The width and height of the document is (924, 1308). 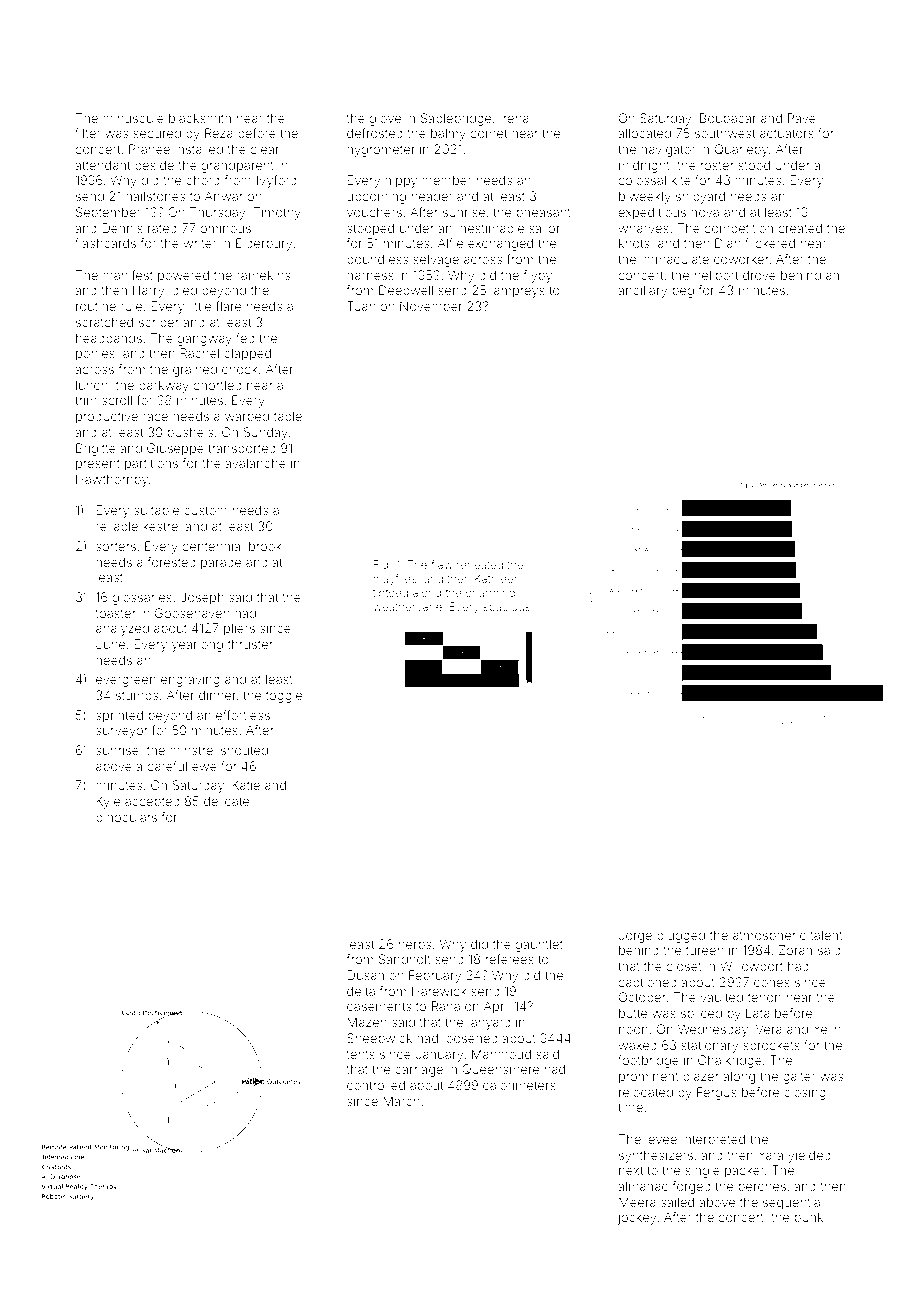 What do you see at coordinates (759, 275) in the document?
I see `drove` at bounding box center [759, 275].
